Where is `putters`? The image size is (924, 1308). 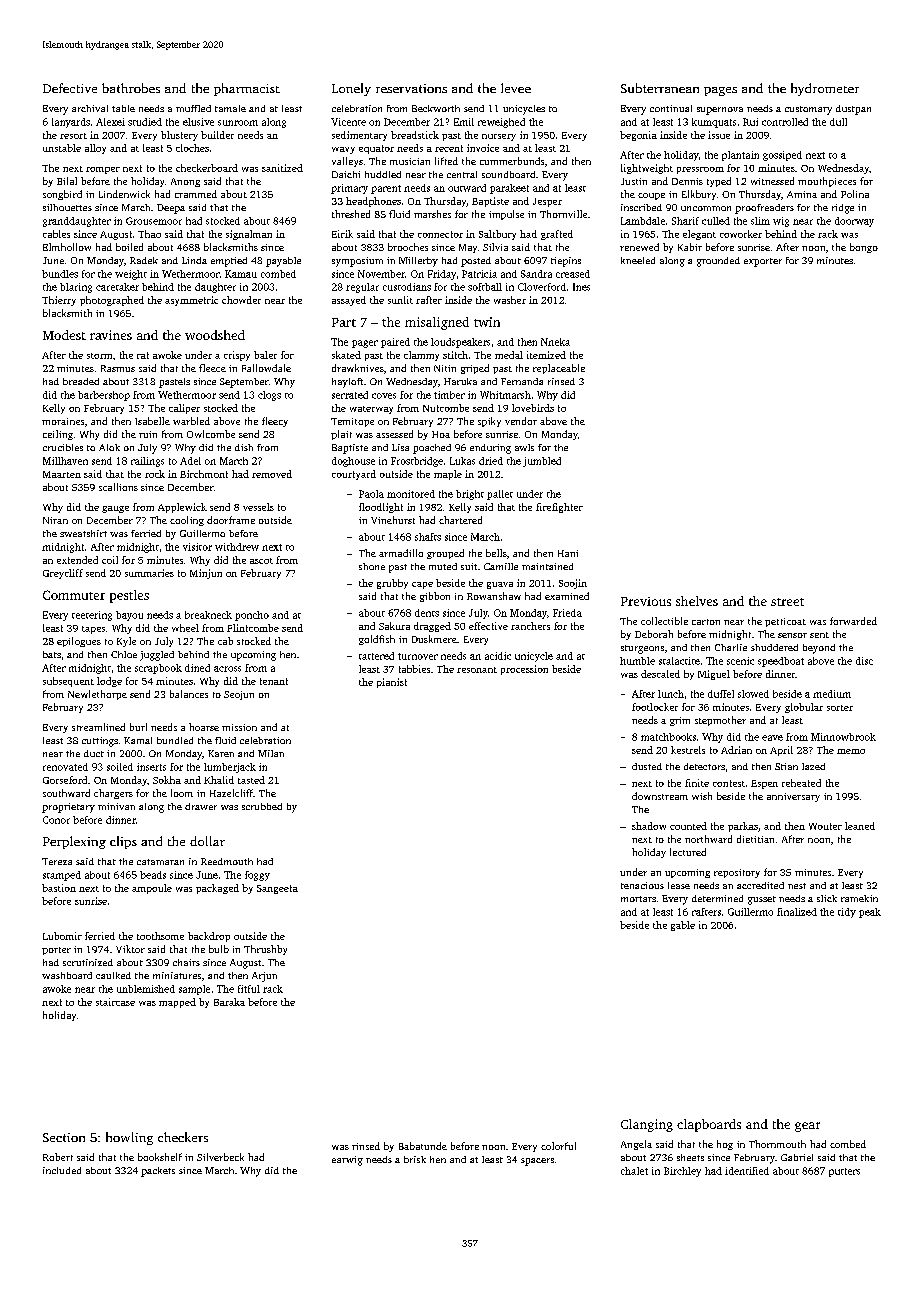 putters is located at coordinates (844, 1172).
